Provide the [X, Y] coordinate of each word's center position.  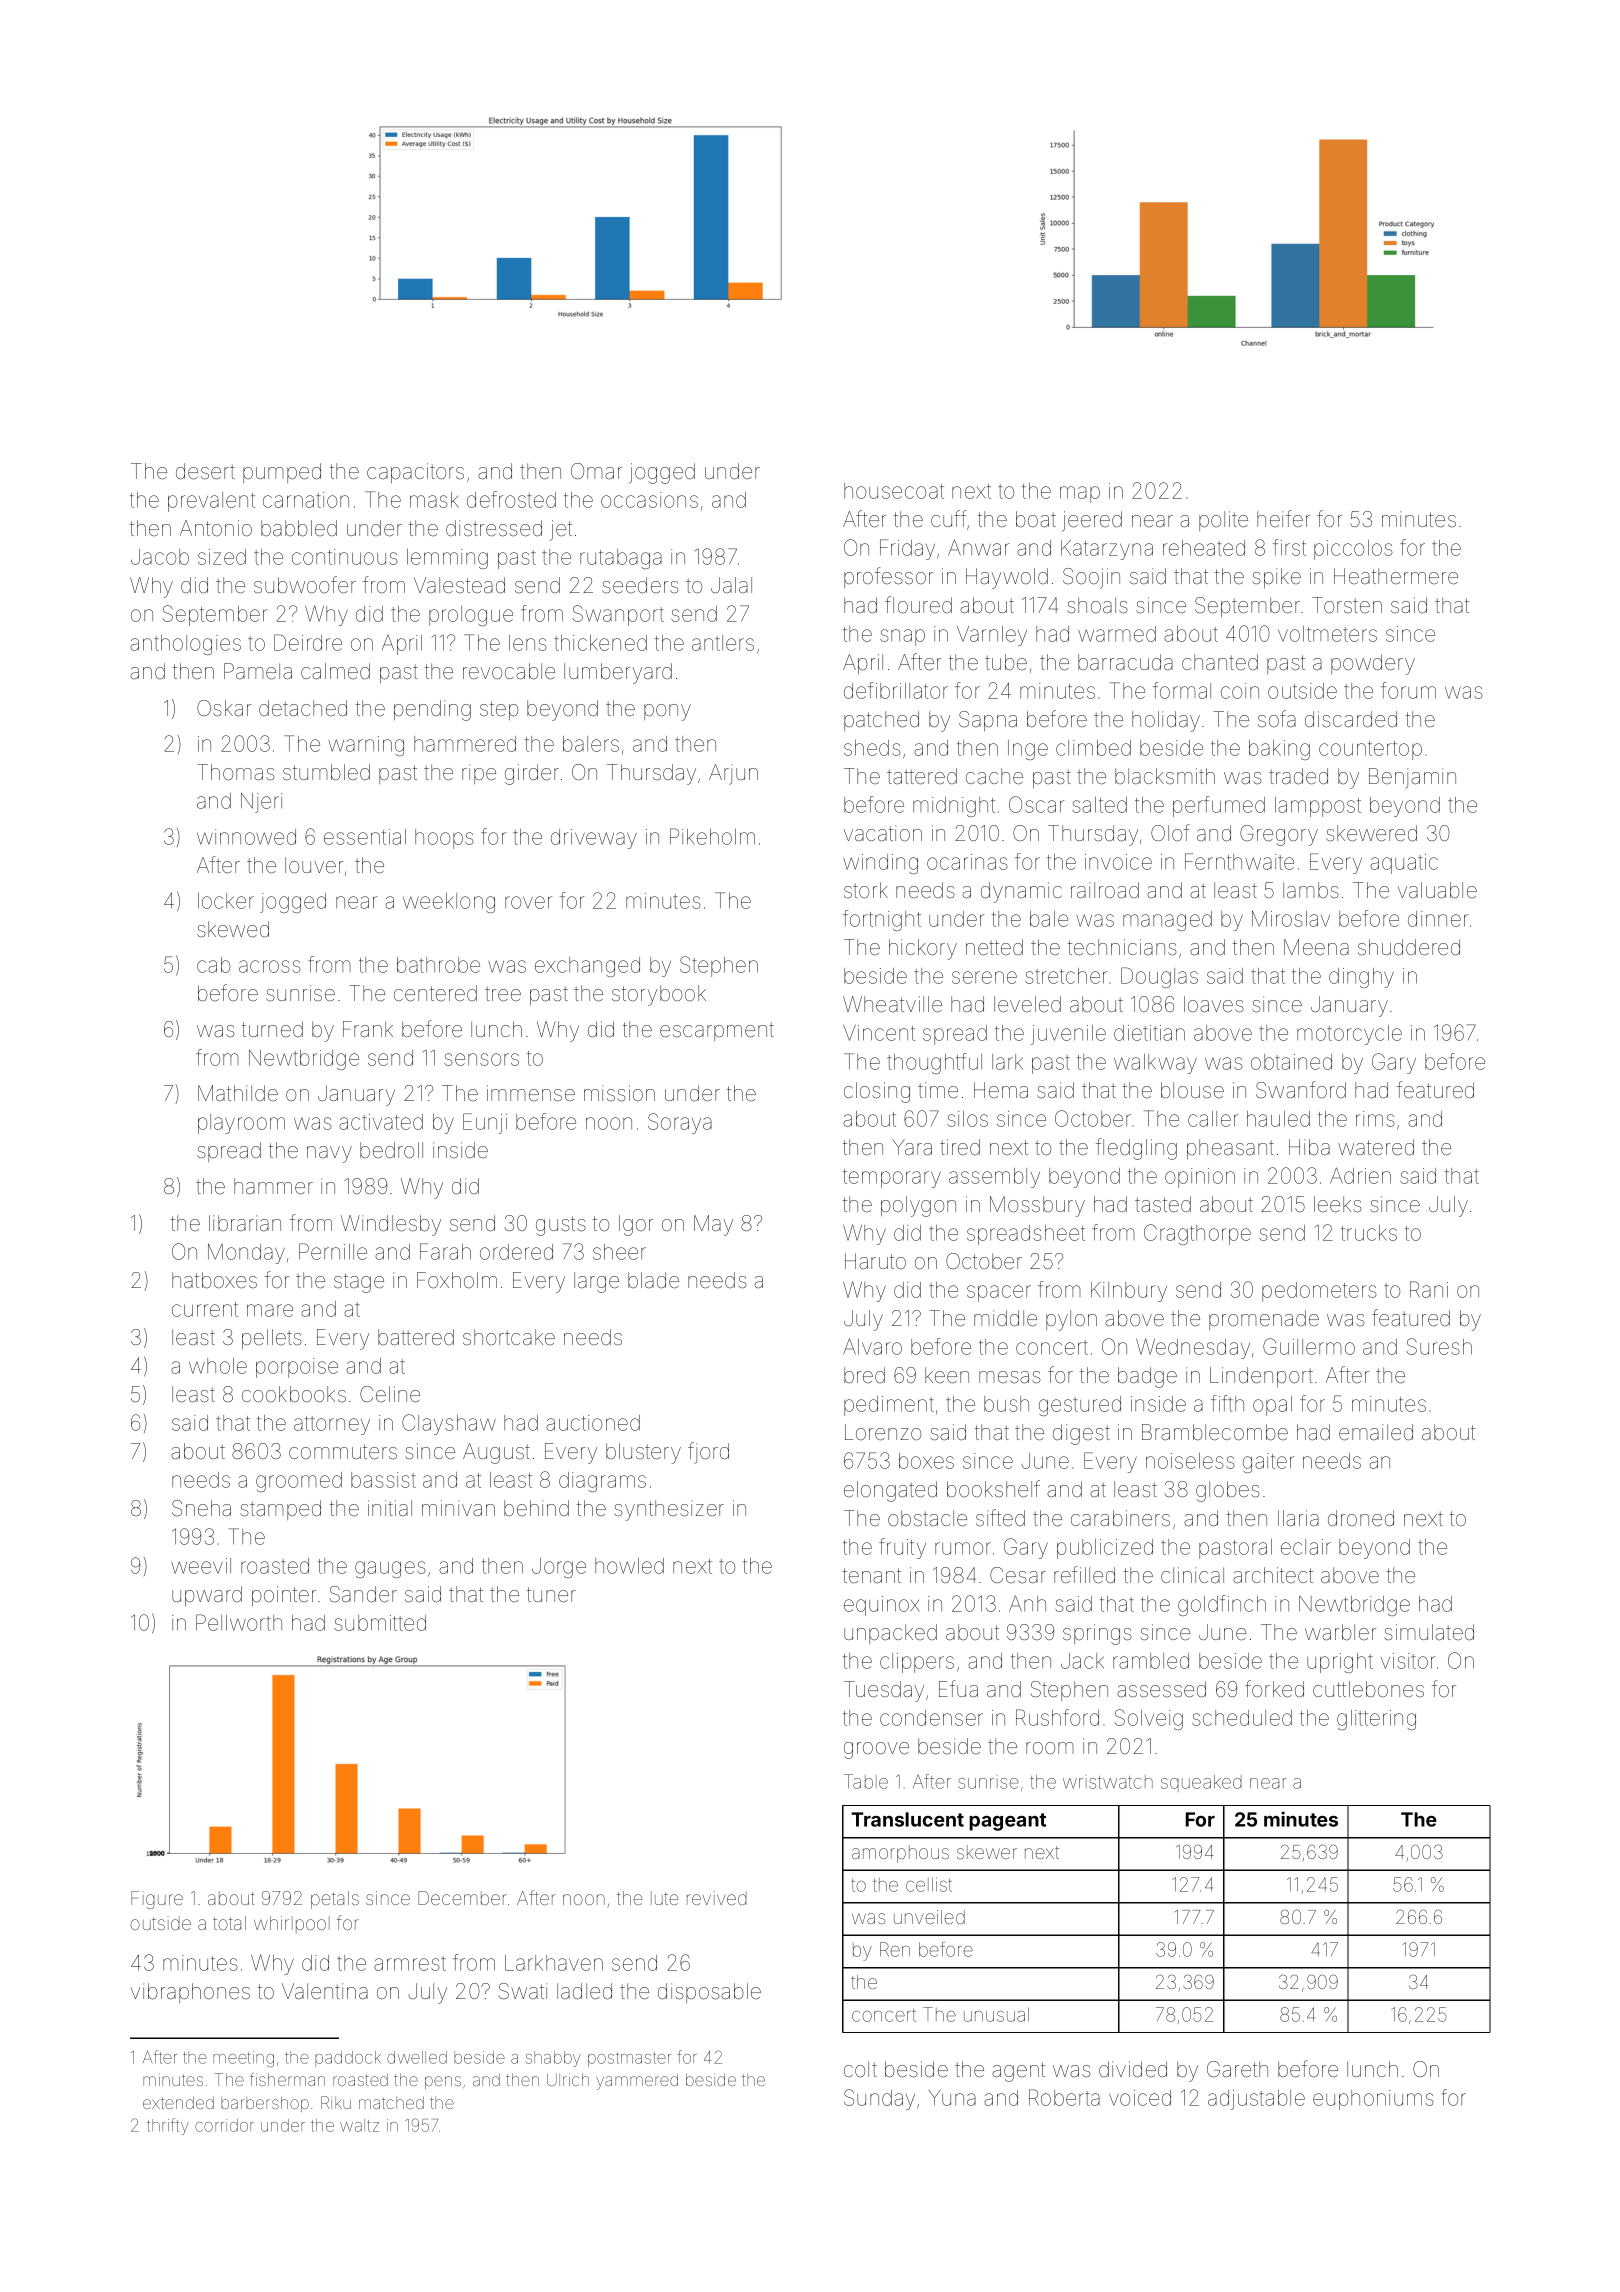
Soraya [680, 1123]
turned [272, 1029]
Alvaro [872, 1346]
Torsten [1347, 605]
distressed [494, 528]
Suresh [1439, 1346]
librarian [245, 1223]
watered [1376, 1147]
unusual [996, 2014]
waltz [359, 2125]
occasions [649, 500]
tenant [872, 1575]
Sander [363, 1594]
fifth [1227, 1403]
